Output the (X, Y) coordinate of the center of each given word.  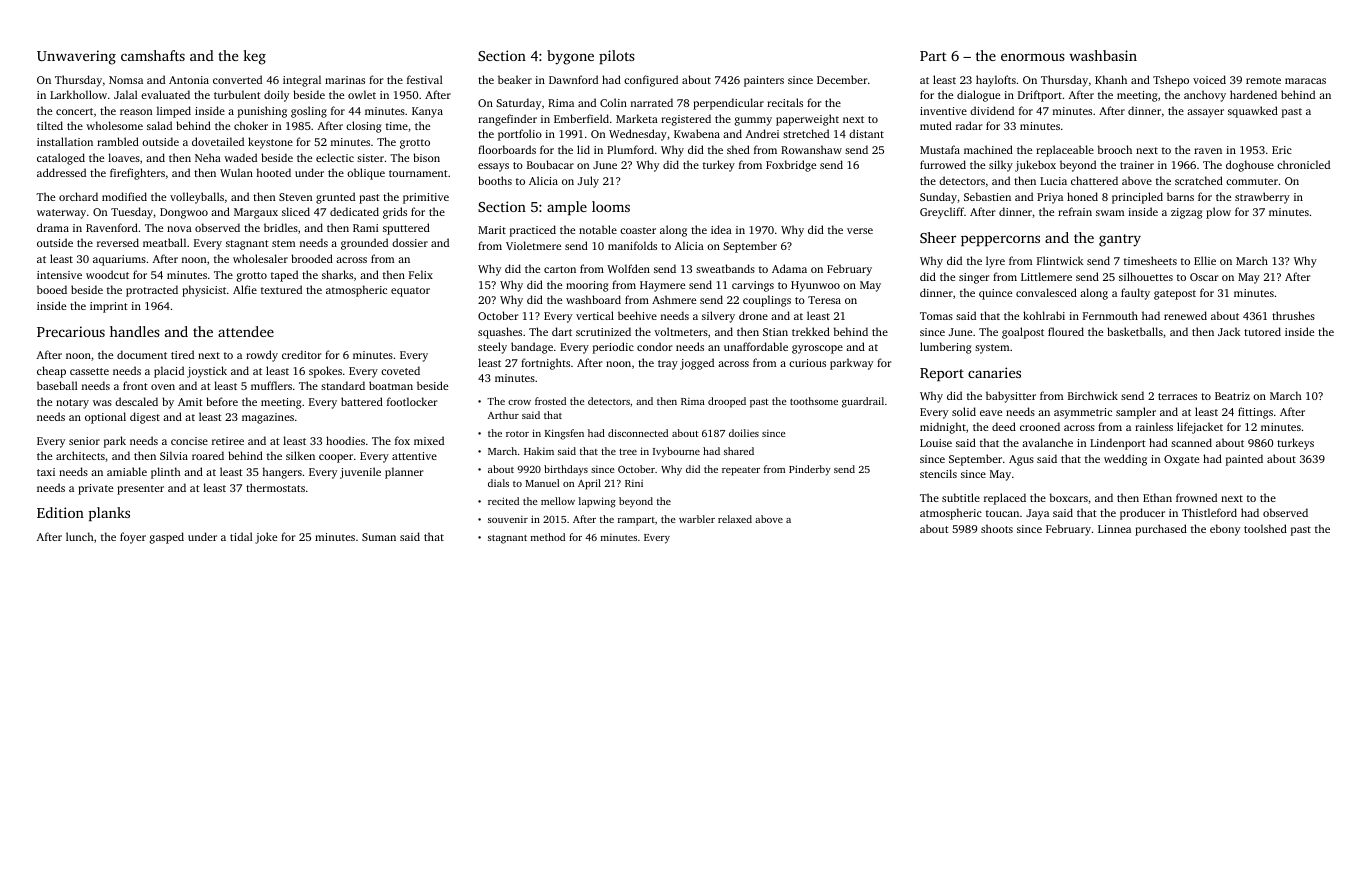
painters (764, 81)
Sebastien (987, 196)
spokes (325, 372)
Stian (775, 332)
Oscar (1204, 277)
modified (124, 196)
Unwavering (76, 57)
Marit (492, 230)
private (95, 489)
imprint (109, 307)
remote (1263, 80)
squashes (500, 333)
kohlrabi (1044, 315)
